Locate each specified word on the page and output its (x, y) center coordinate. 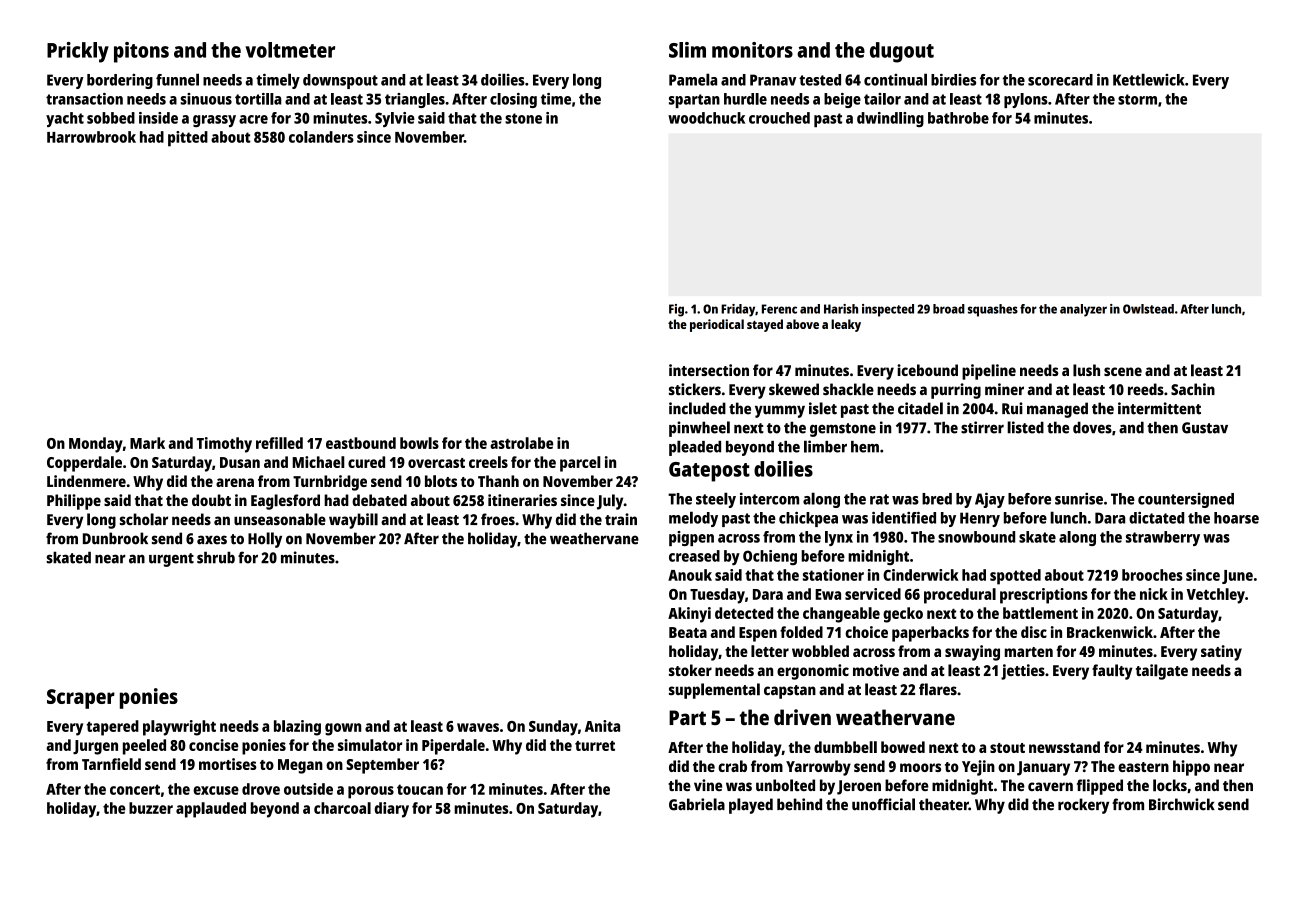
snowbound (976, 537)
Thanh (498, 481)
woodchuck (706, 118)
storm (1137, 99)
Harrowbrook (91, 137)
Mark (147, 443)
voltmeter (290, 50)
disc (1034, 632)
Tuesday (717, 596)
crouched (779, 118)
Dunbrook (115, 538)
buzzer (151, 808)
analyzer (1083, 310)
